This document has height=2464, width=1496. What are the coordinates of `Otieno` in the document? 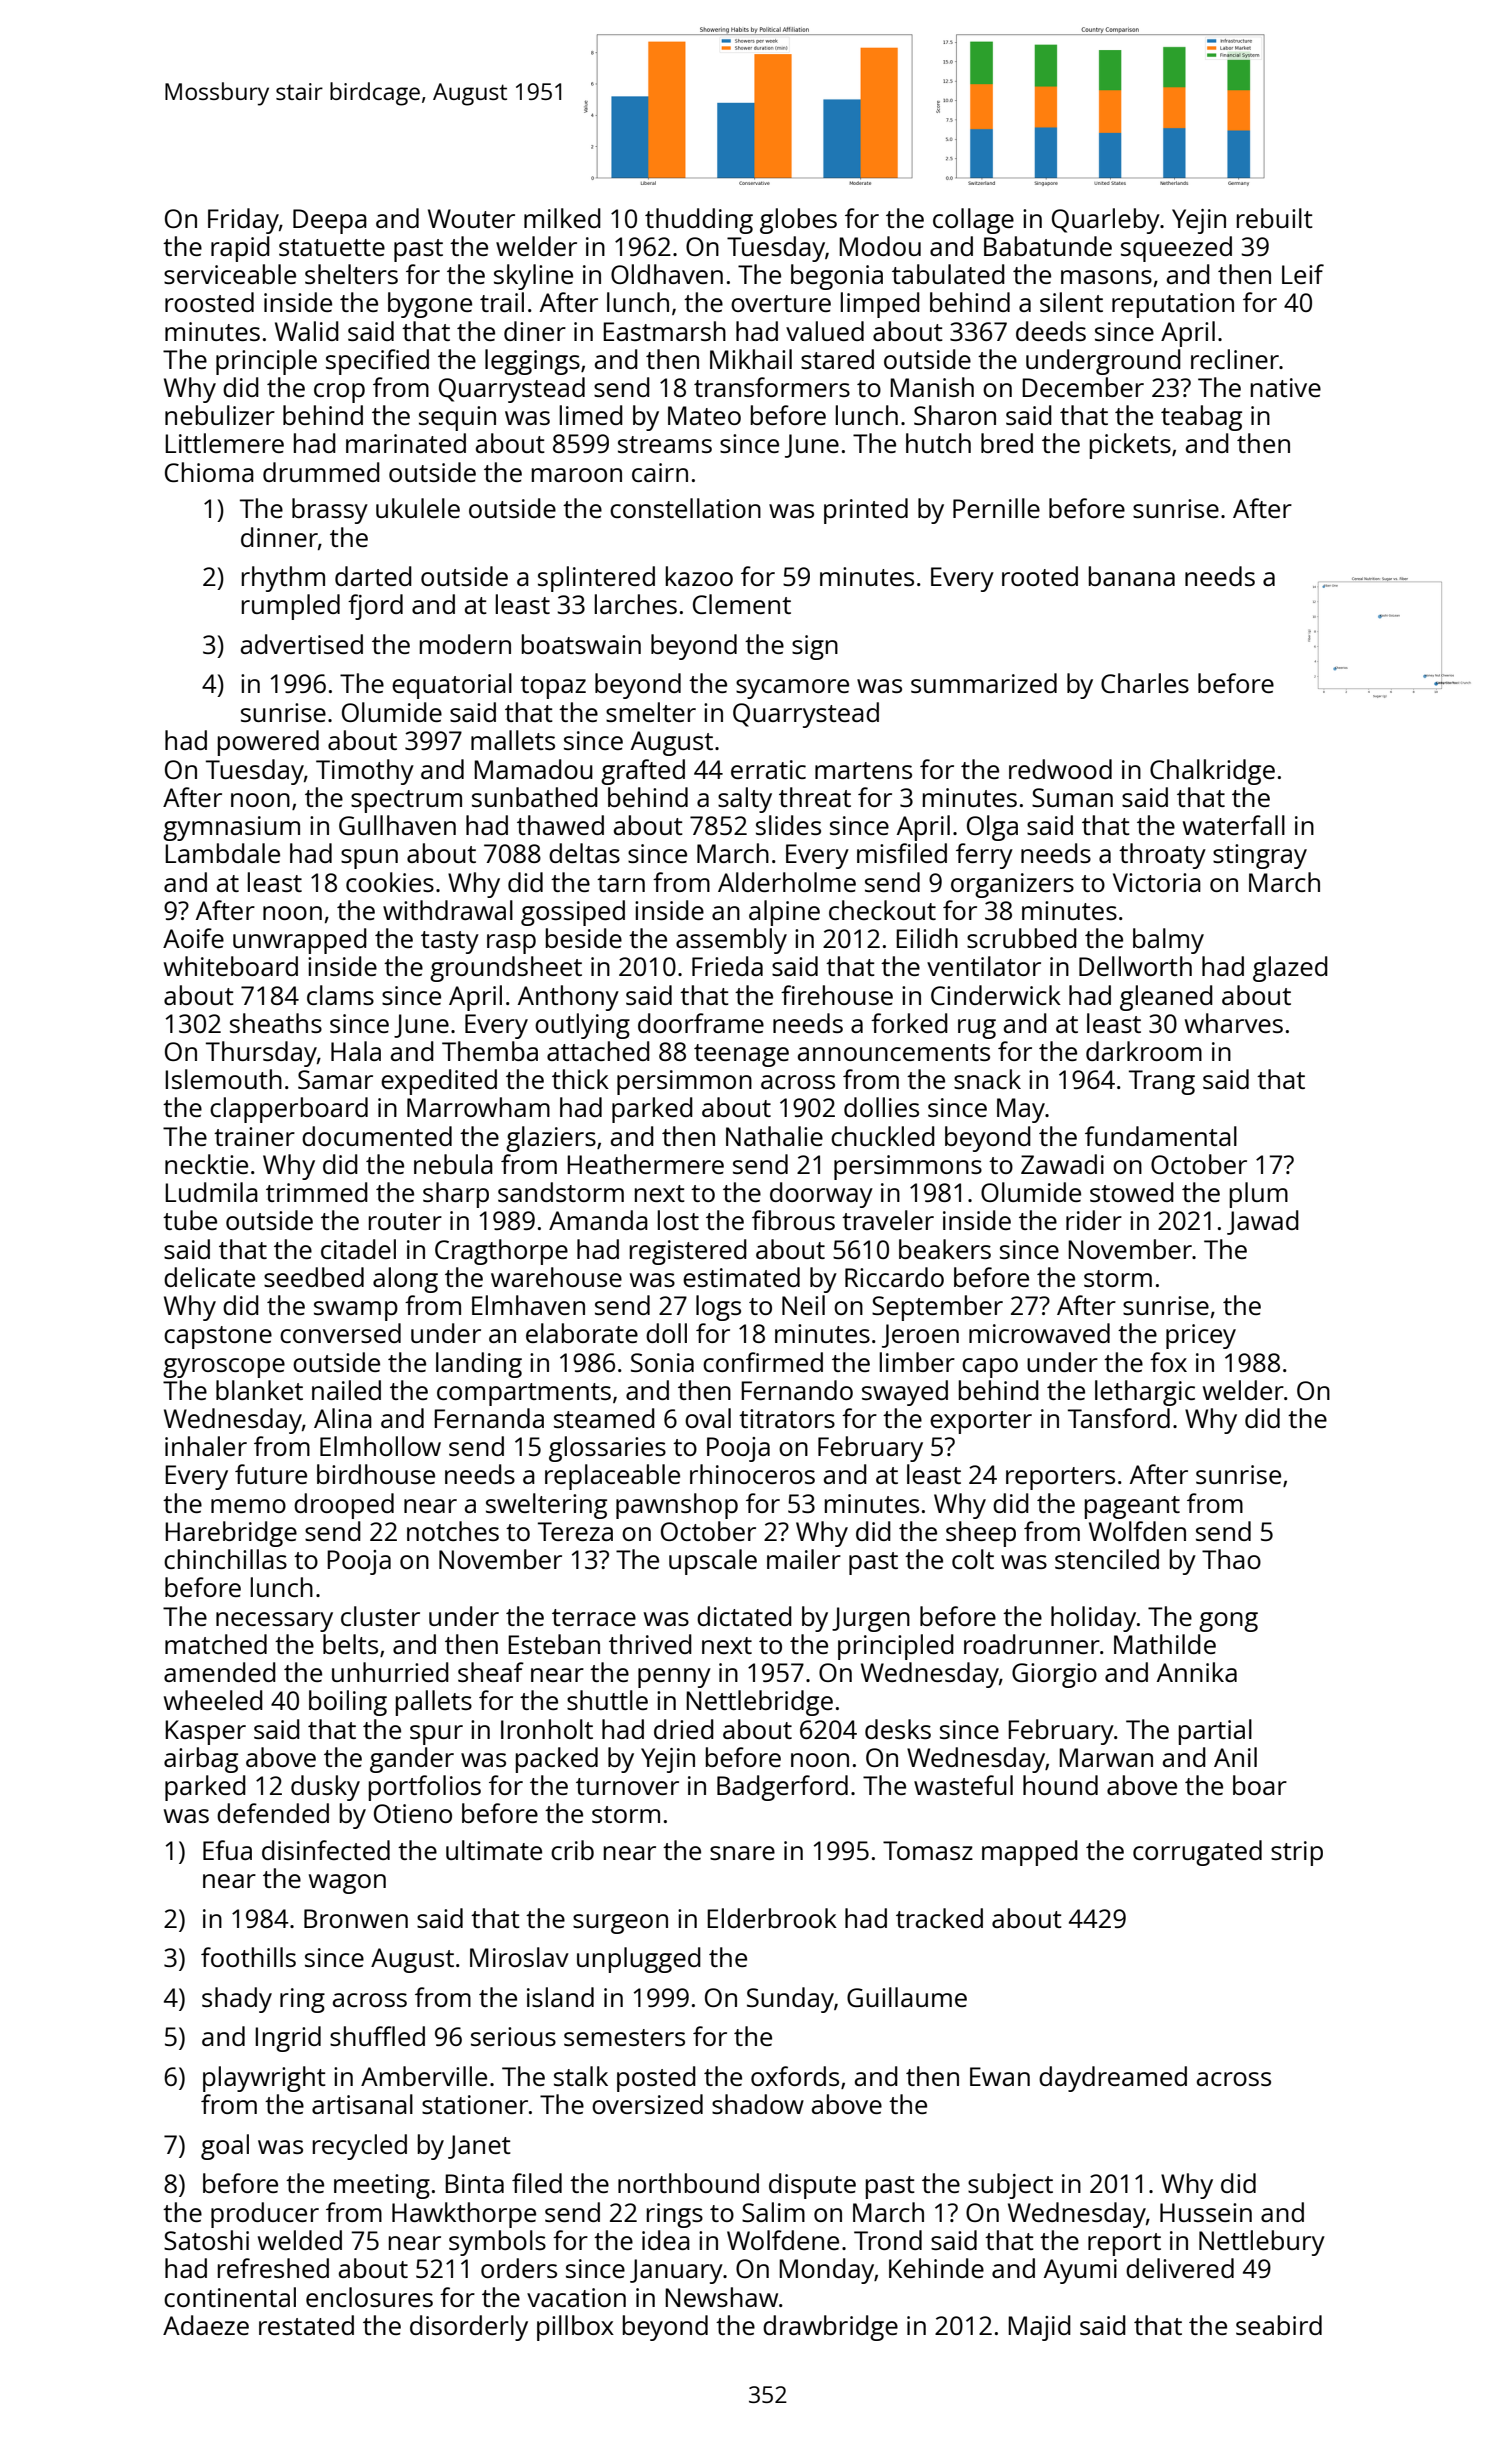 It's located at (413, 1813).
